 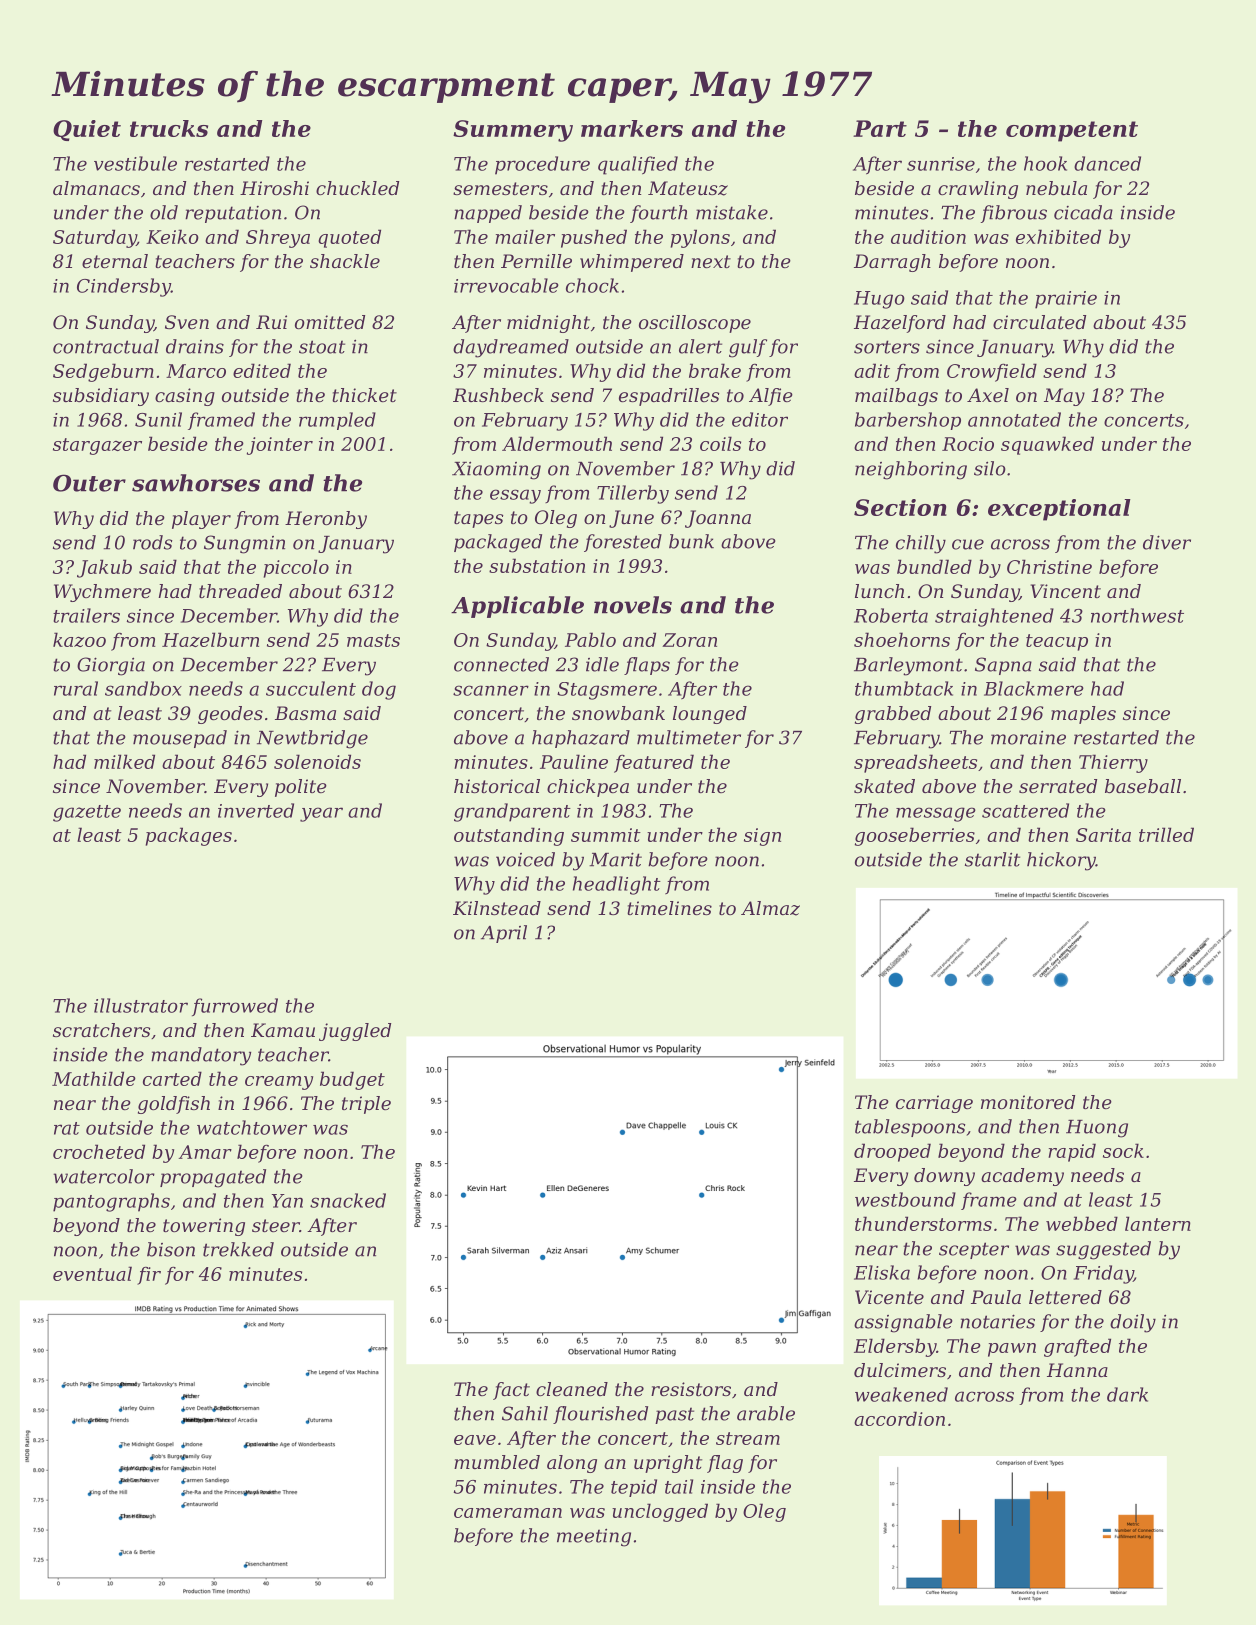 What do you see at coordinates (1072, 131) in the screenshot?
I see `competent` at bounding box center [1072, 131].
